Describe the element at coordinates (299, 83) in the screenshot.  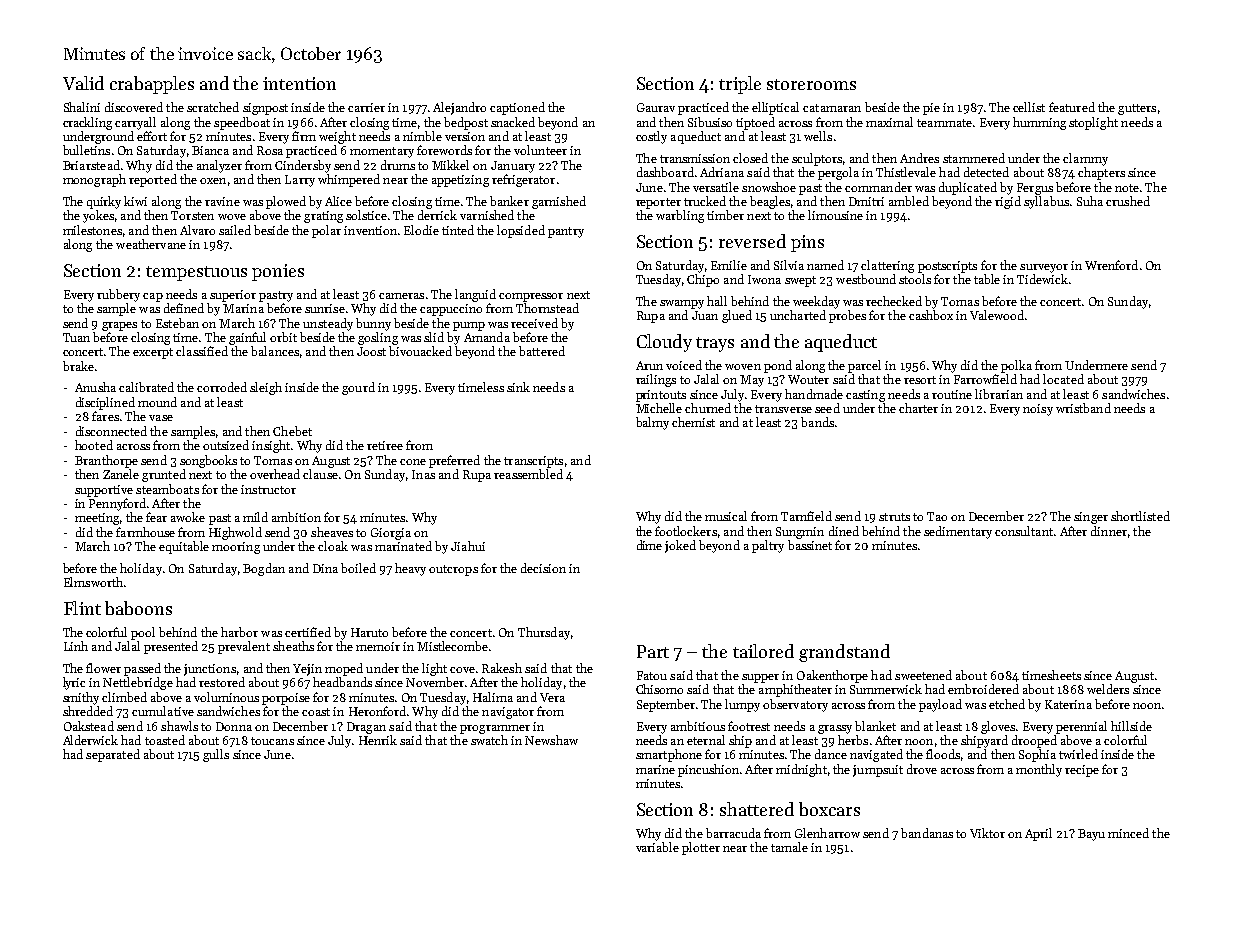
I see `intention` at that location.
